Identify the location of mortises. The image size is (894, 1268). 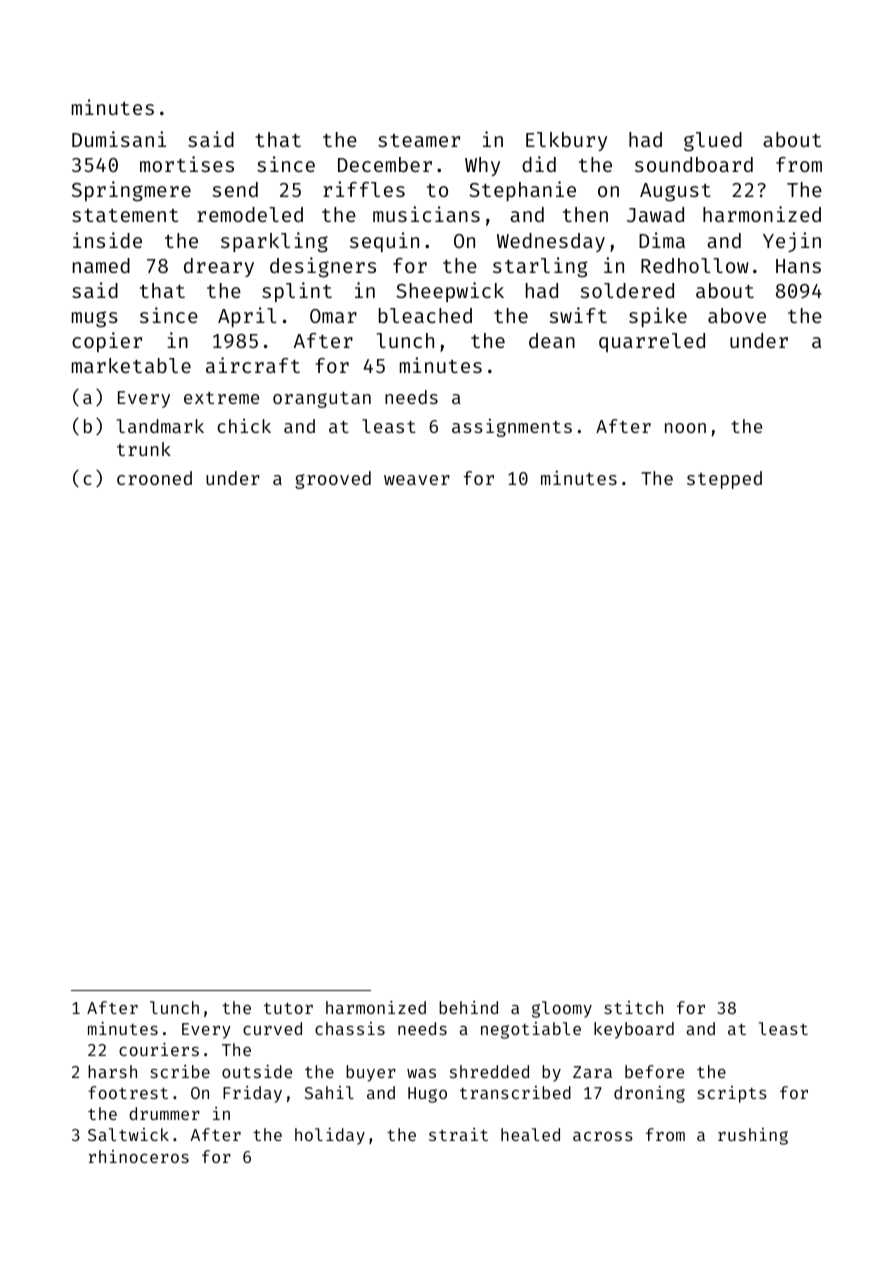
(187, 164).
